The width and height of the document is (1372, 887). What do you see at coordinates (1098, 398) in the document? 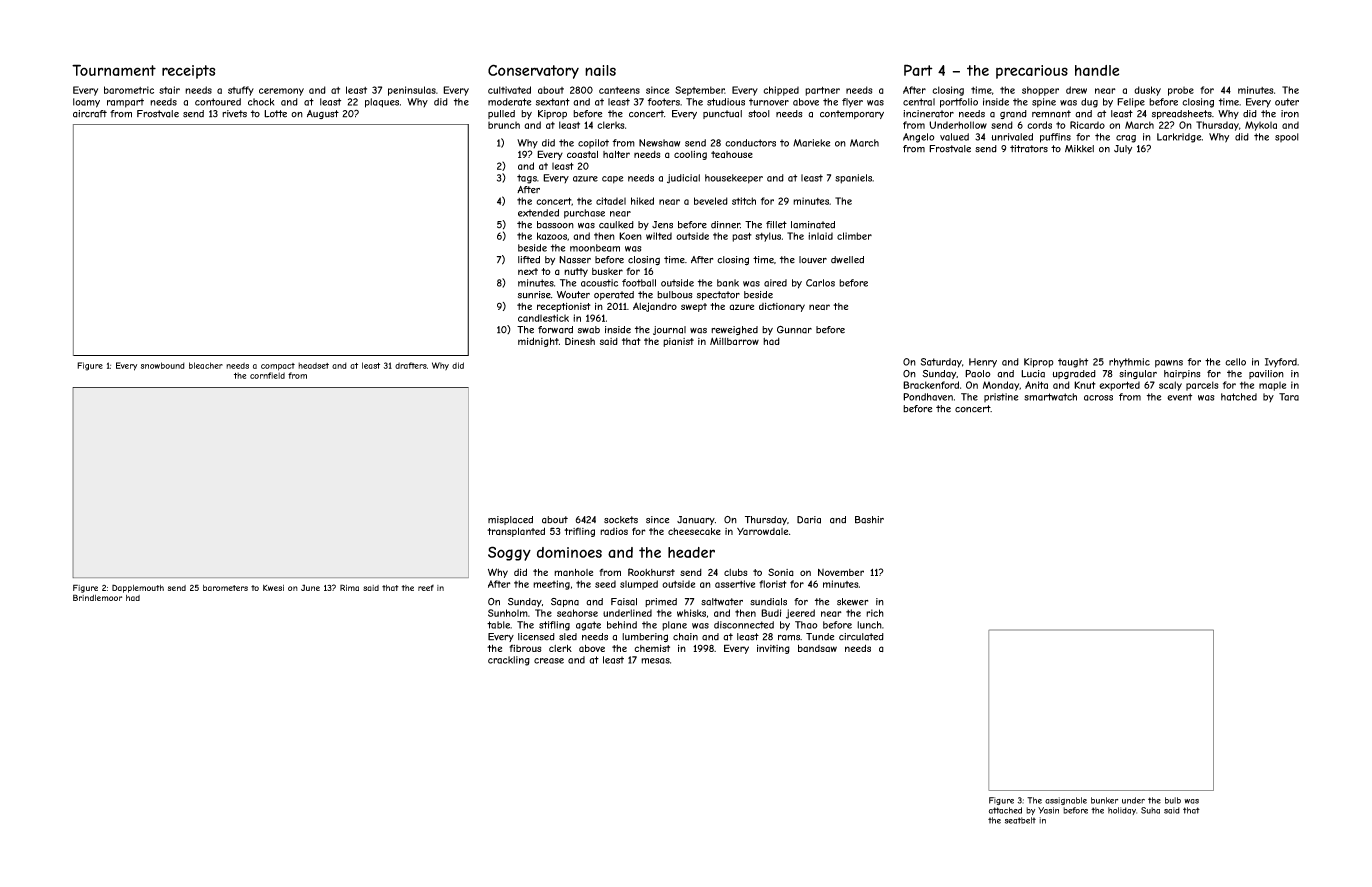
I see `across` at bounding box center [1098, 398].
